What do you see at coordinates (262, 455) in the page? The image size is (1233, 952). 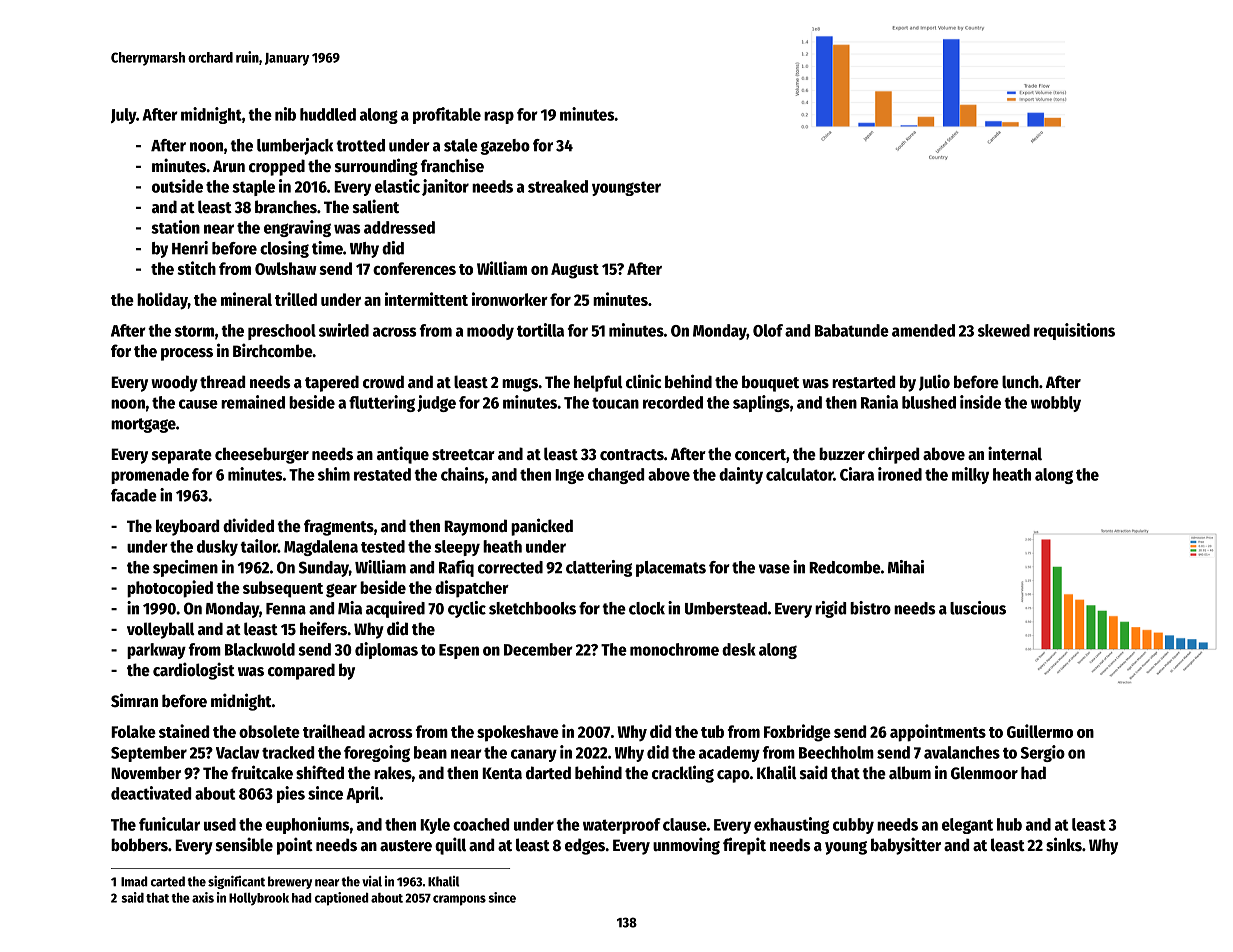 I see `cheeseburger` at bounding box center [262, 455].
